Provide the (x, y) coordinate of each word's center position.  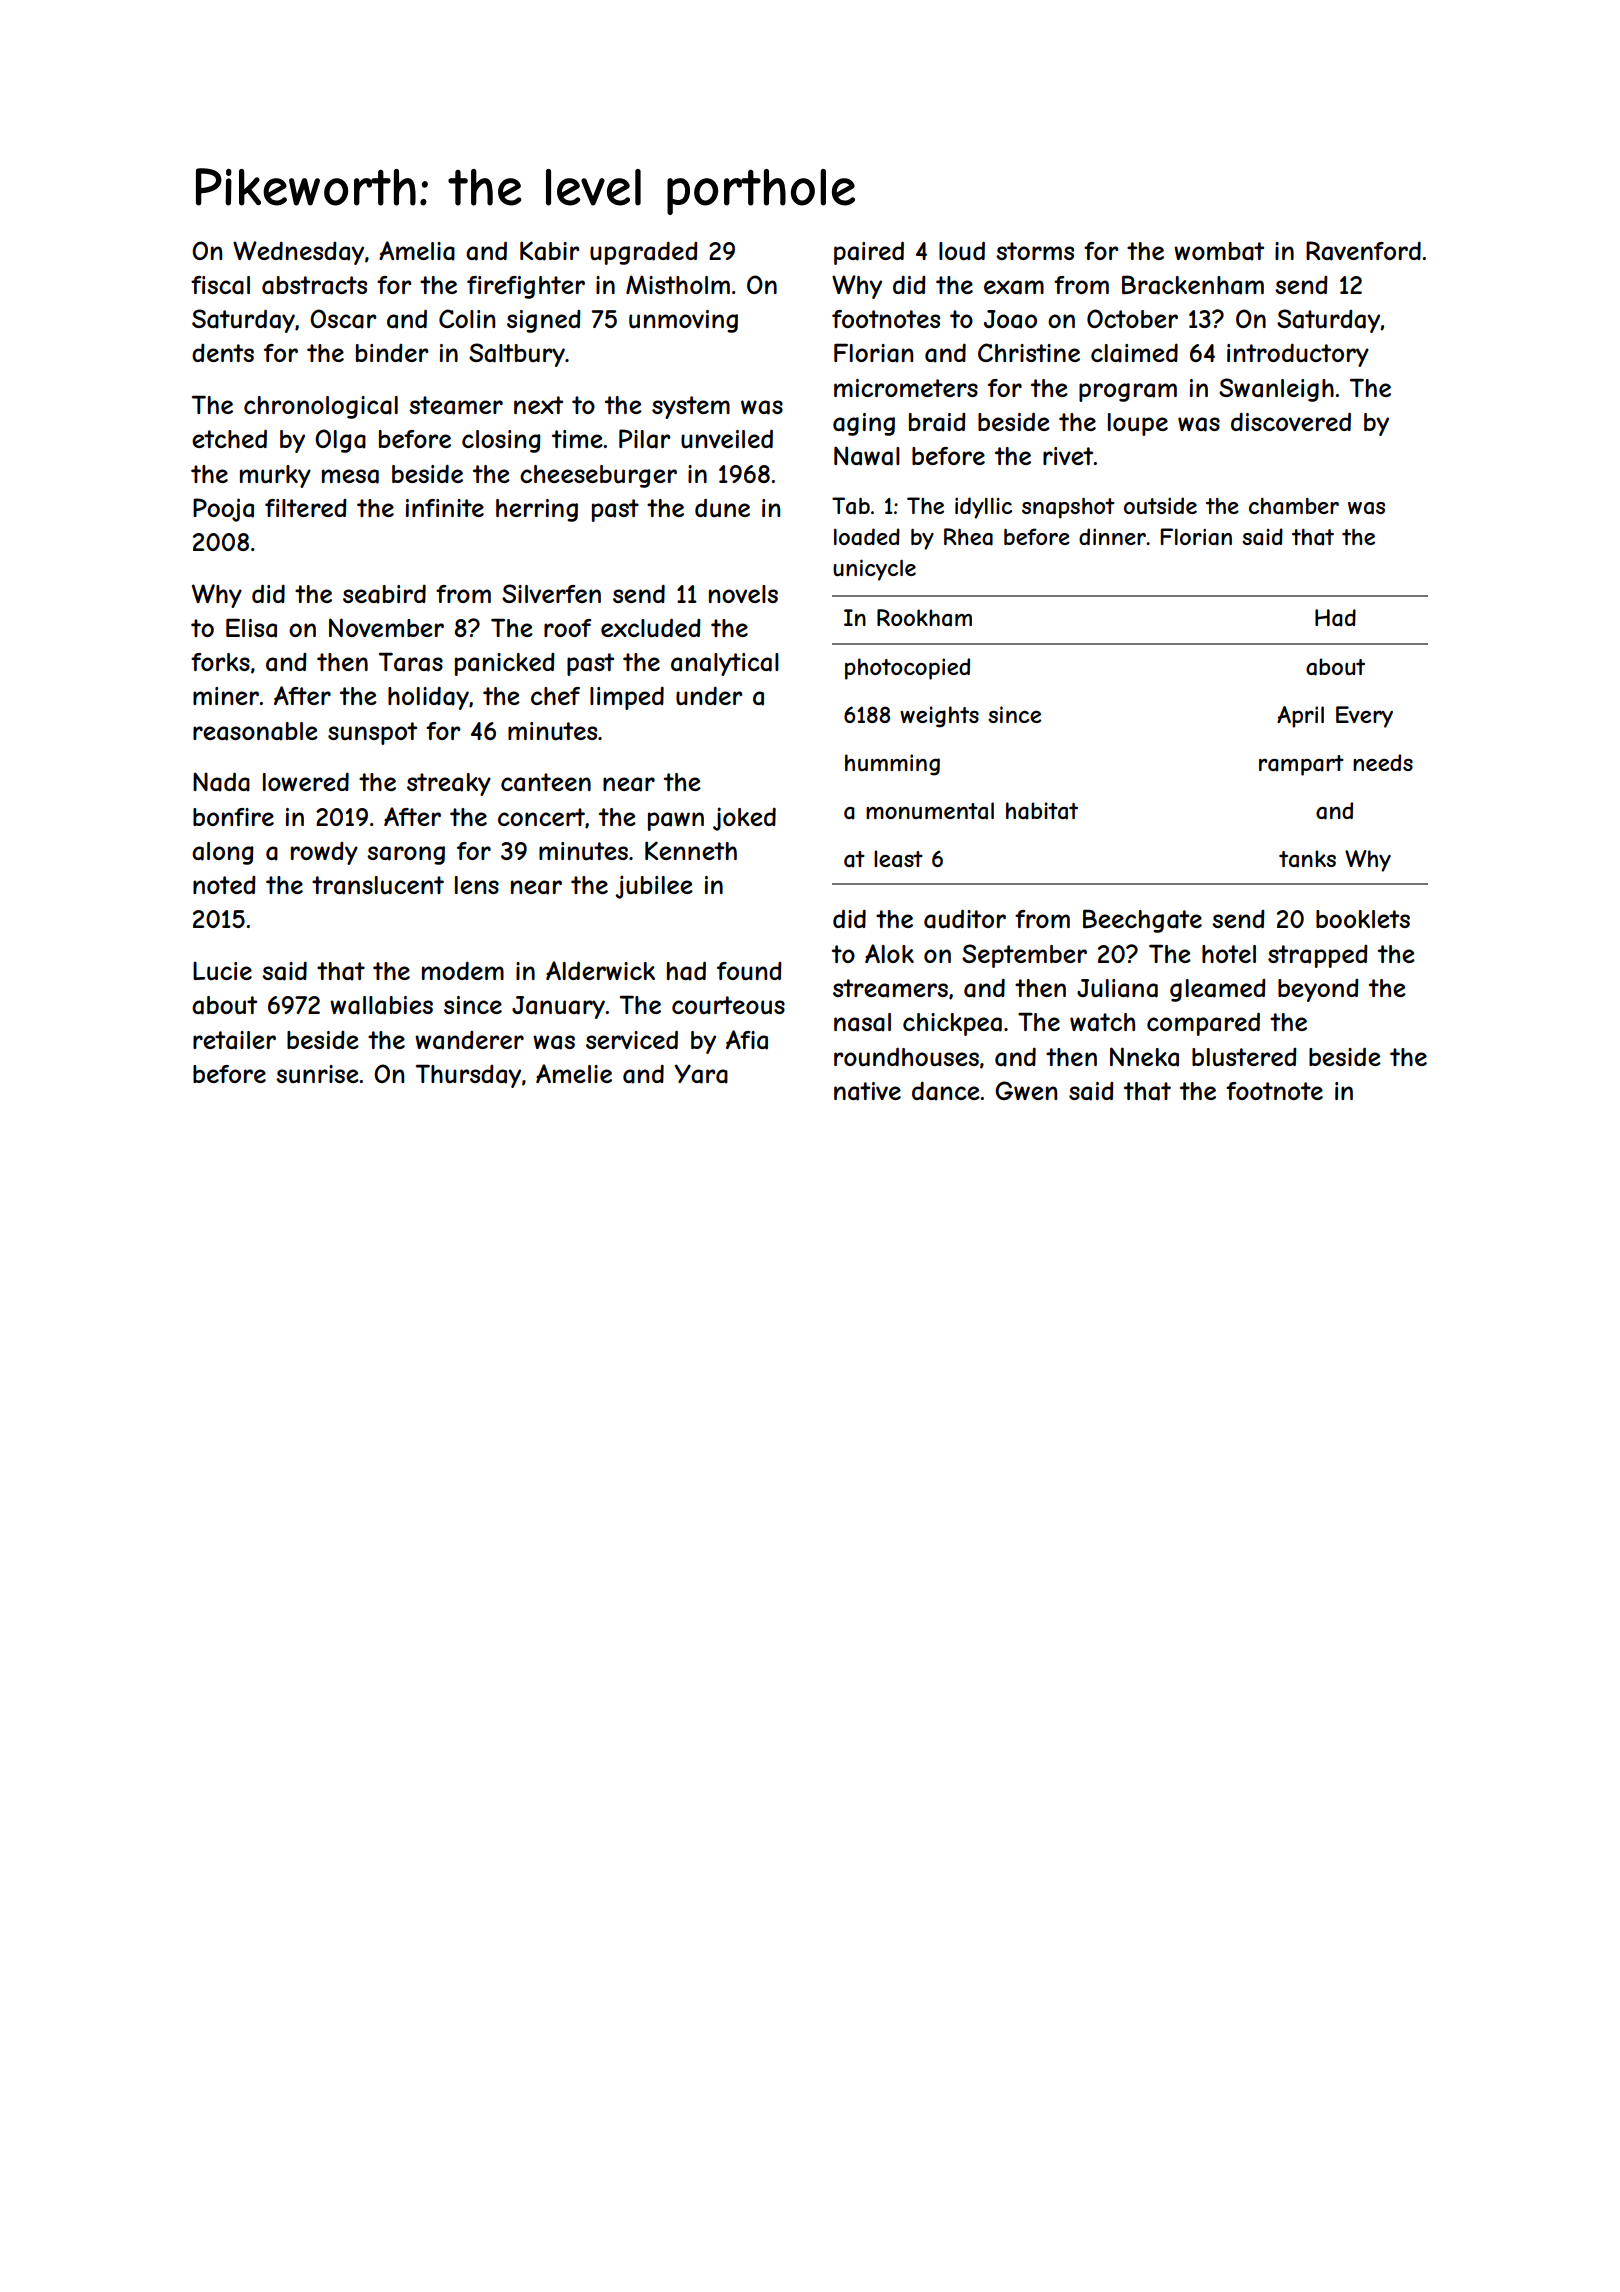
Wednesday (298, 253)
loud (962, 251)
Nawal (867, 456)
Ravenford (1363, 251)
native (867, 1091)
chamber (1294, 506)
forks (220, 662)
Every (1364, 717)
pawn (676, 821)
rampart (1301, 765)
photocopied (907, 669)
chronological (321, 407)
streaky (449, 784)
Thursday (468, 1076)
